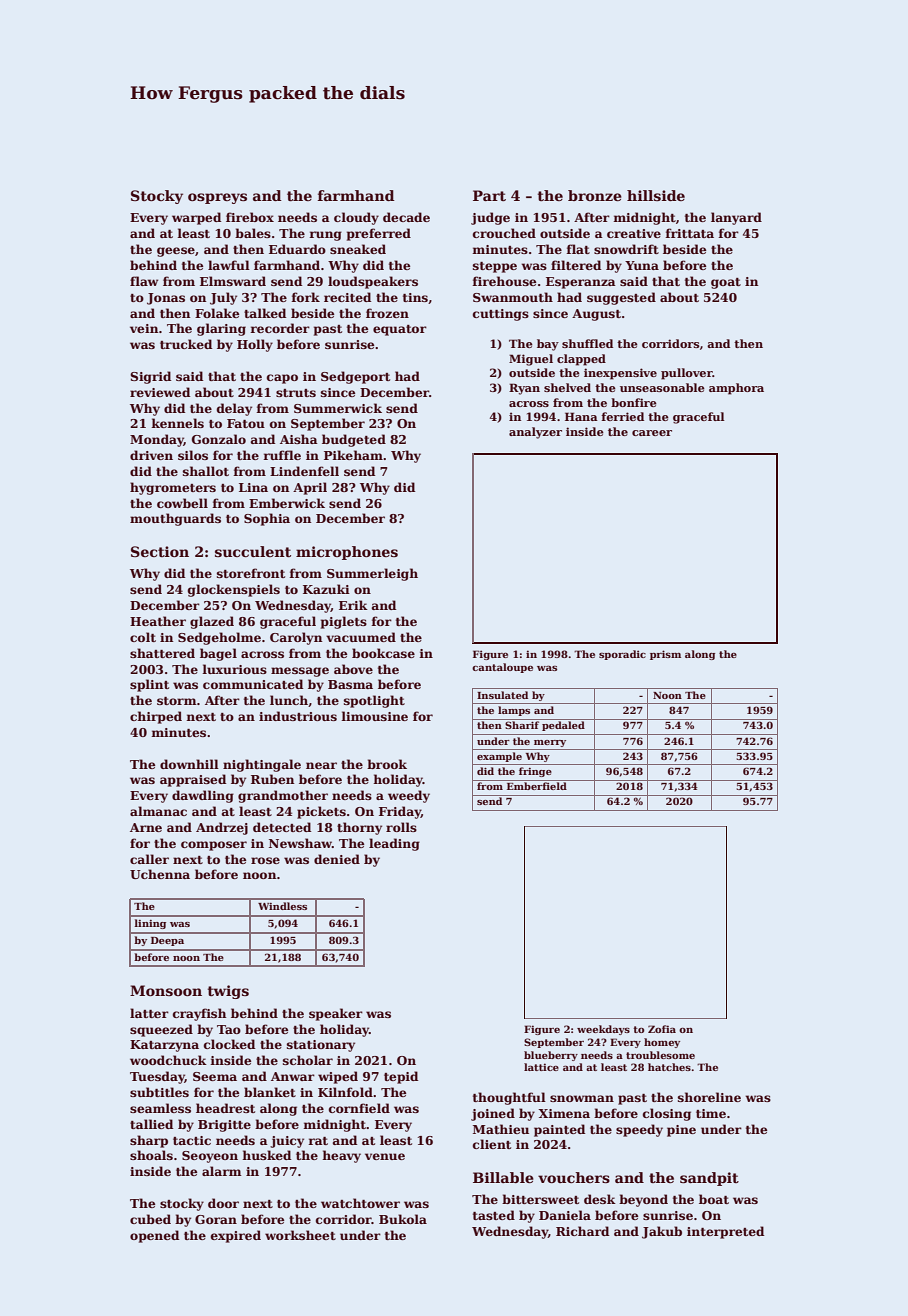  Describe the element at coordinates (176, 252) in the page. I see `geese` at that location.
